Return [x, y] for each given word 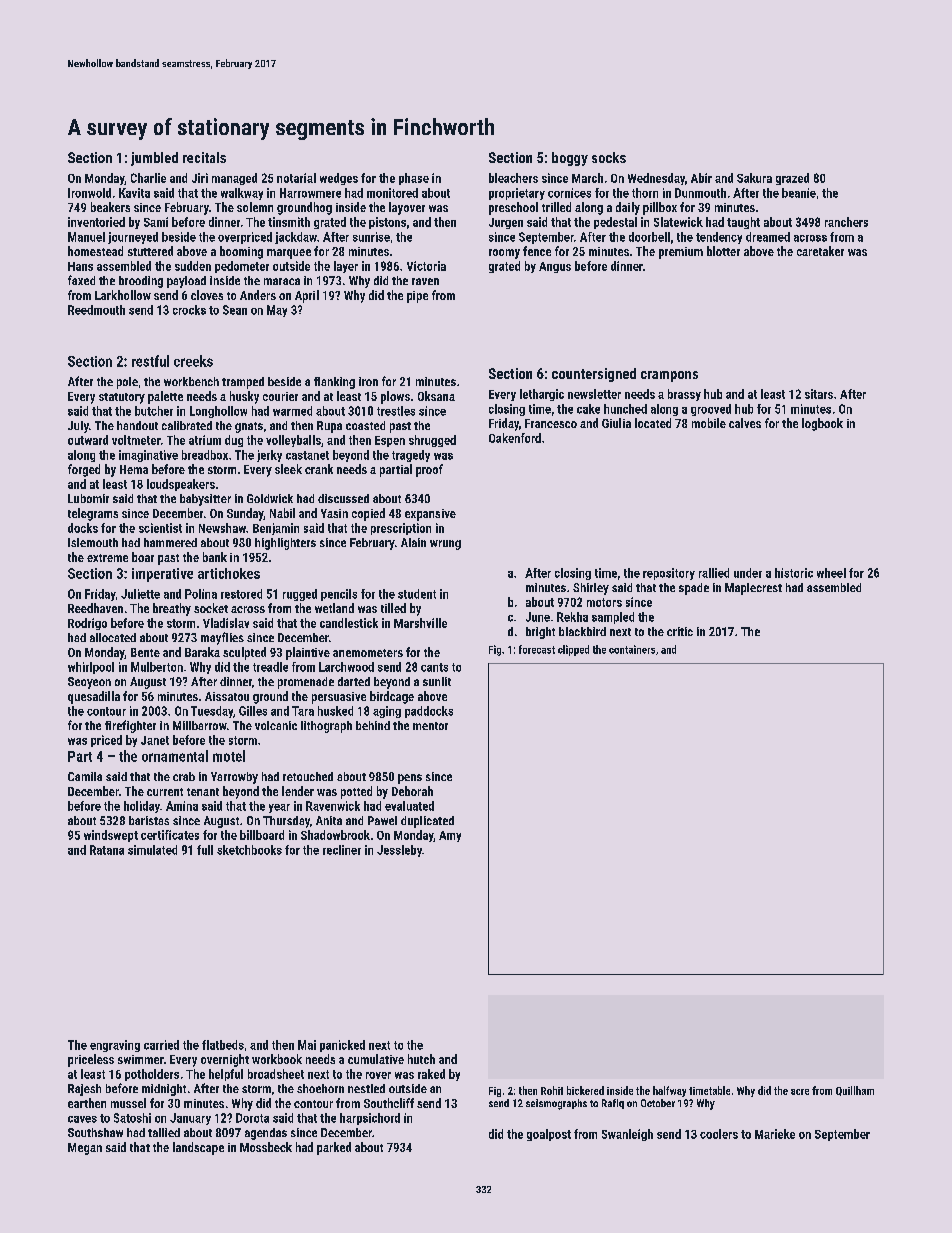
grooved [711, 410]
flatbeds [223, 1045]
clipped [573, 650]
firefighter [130, 726]
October [658, 1103]
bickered [585, 1090]
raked [431, 1074]
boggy [570, 159]
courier [280, 396]
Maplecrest [753, 589]
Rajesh [84, 1090]
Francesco [551, 423]
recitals [204, 157]
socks [609, 157]
